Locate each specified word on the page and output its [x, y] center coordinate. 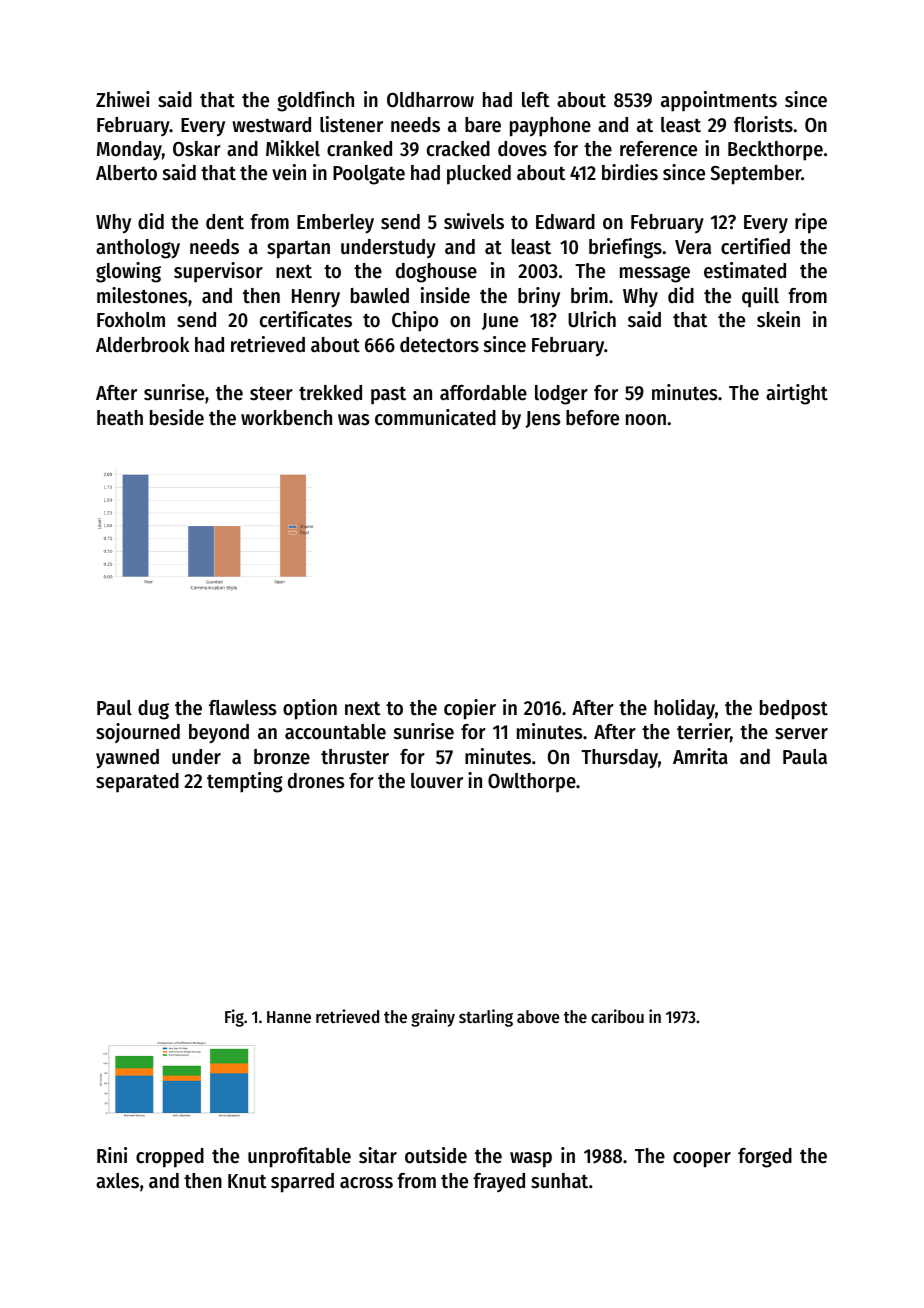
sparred [302, 1183]
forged [765, 1158]
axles [117, 1181]
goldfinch [315, 101]
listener [351, 124]
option [310, 709]
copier [470, 709]
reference [658, 149]
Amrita [700, 756]
